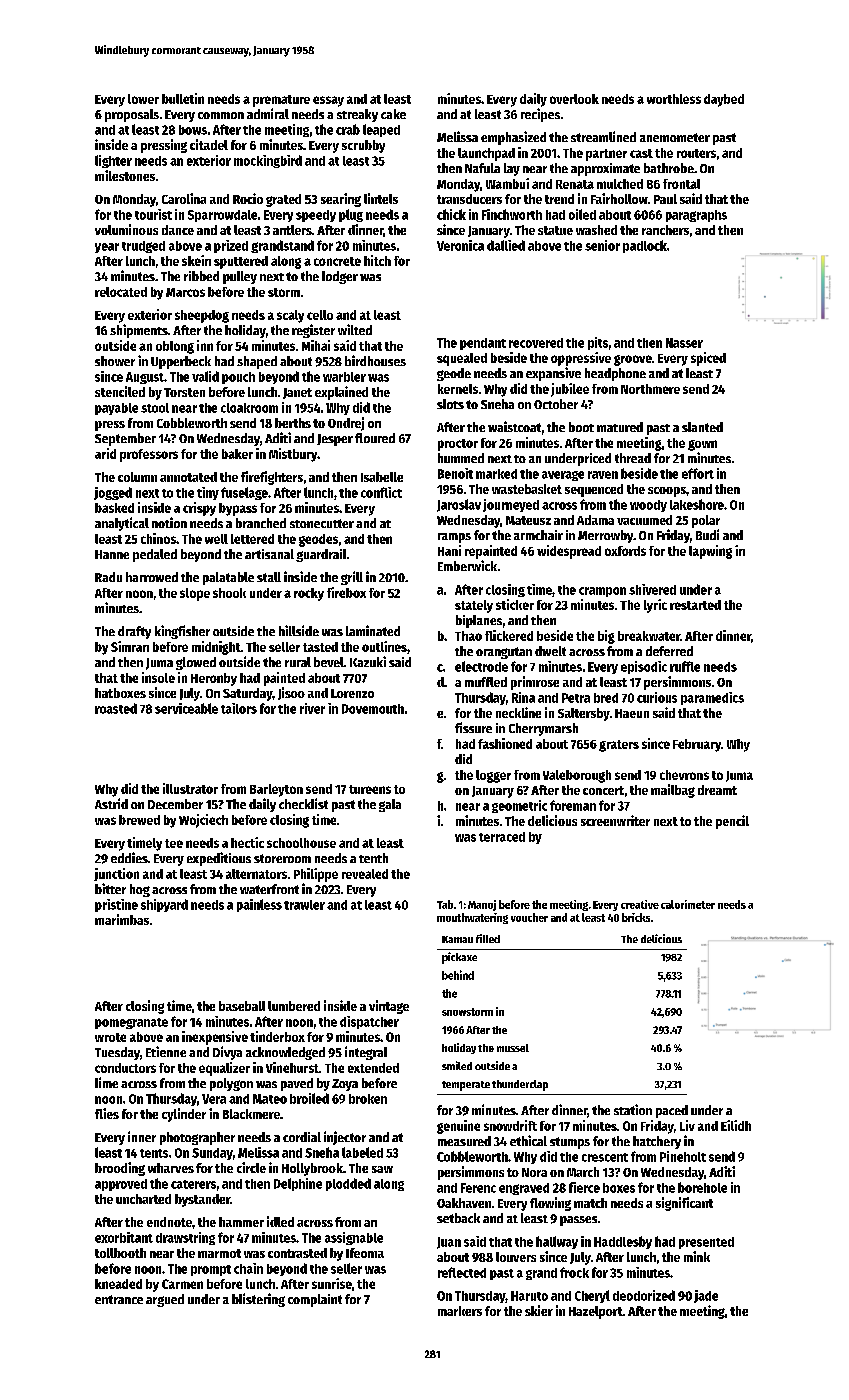  Describe the element at coordinates (633, 1109) in the screenshot. I see `station` at that location.
